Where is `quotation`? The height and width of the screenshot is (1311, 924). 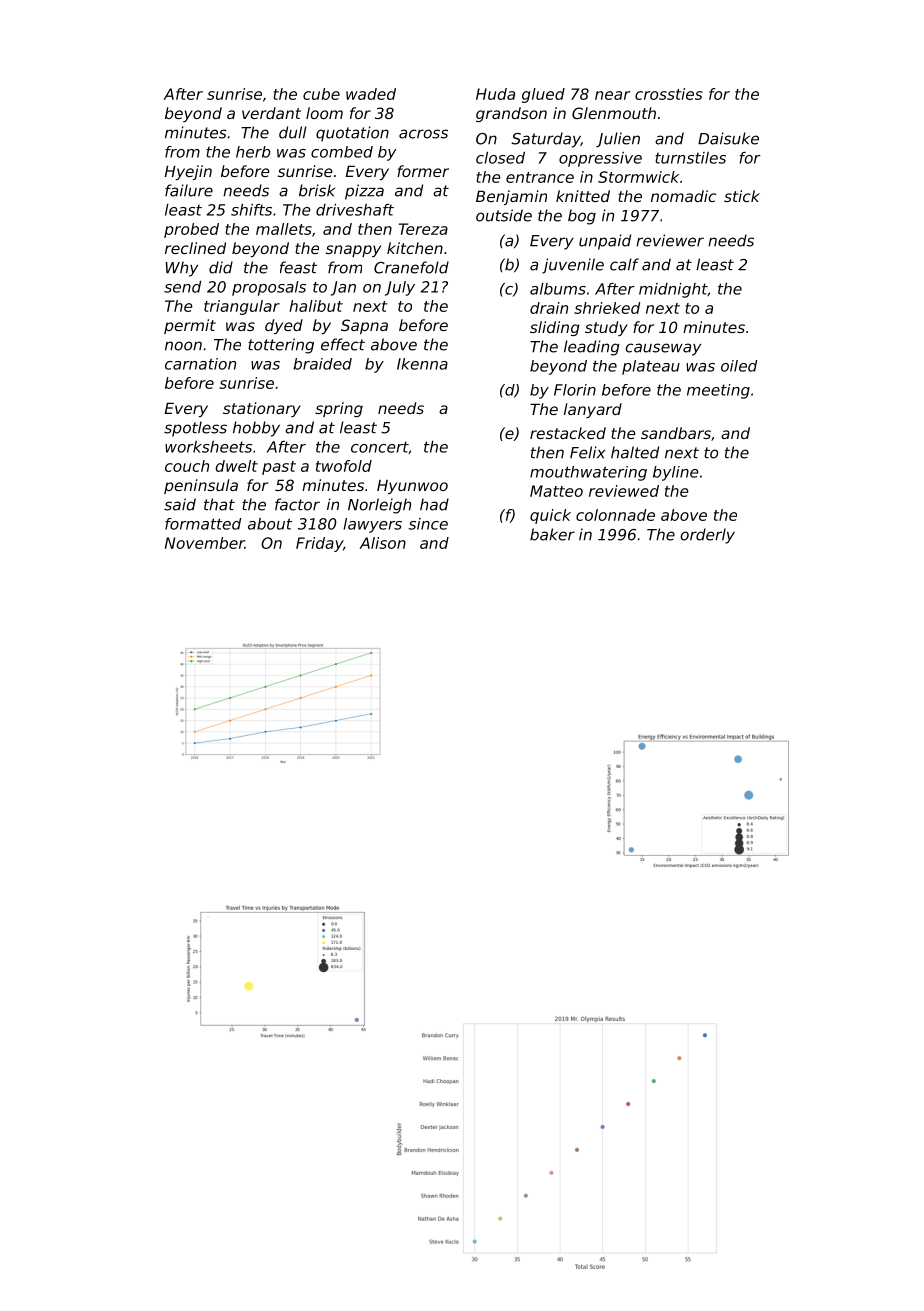 quotation is located at coordinates (352, 134).
